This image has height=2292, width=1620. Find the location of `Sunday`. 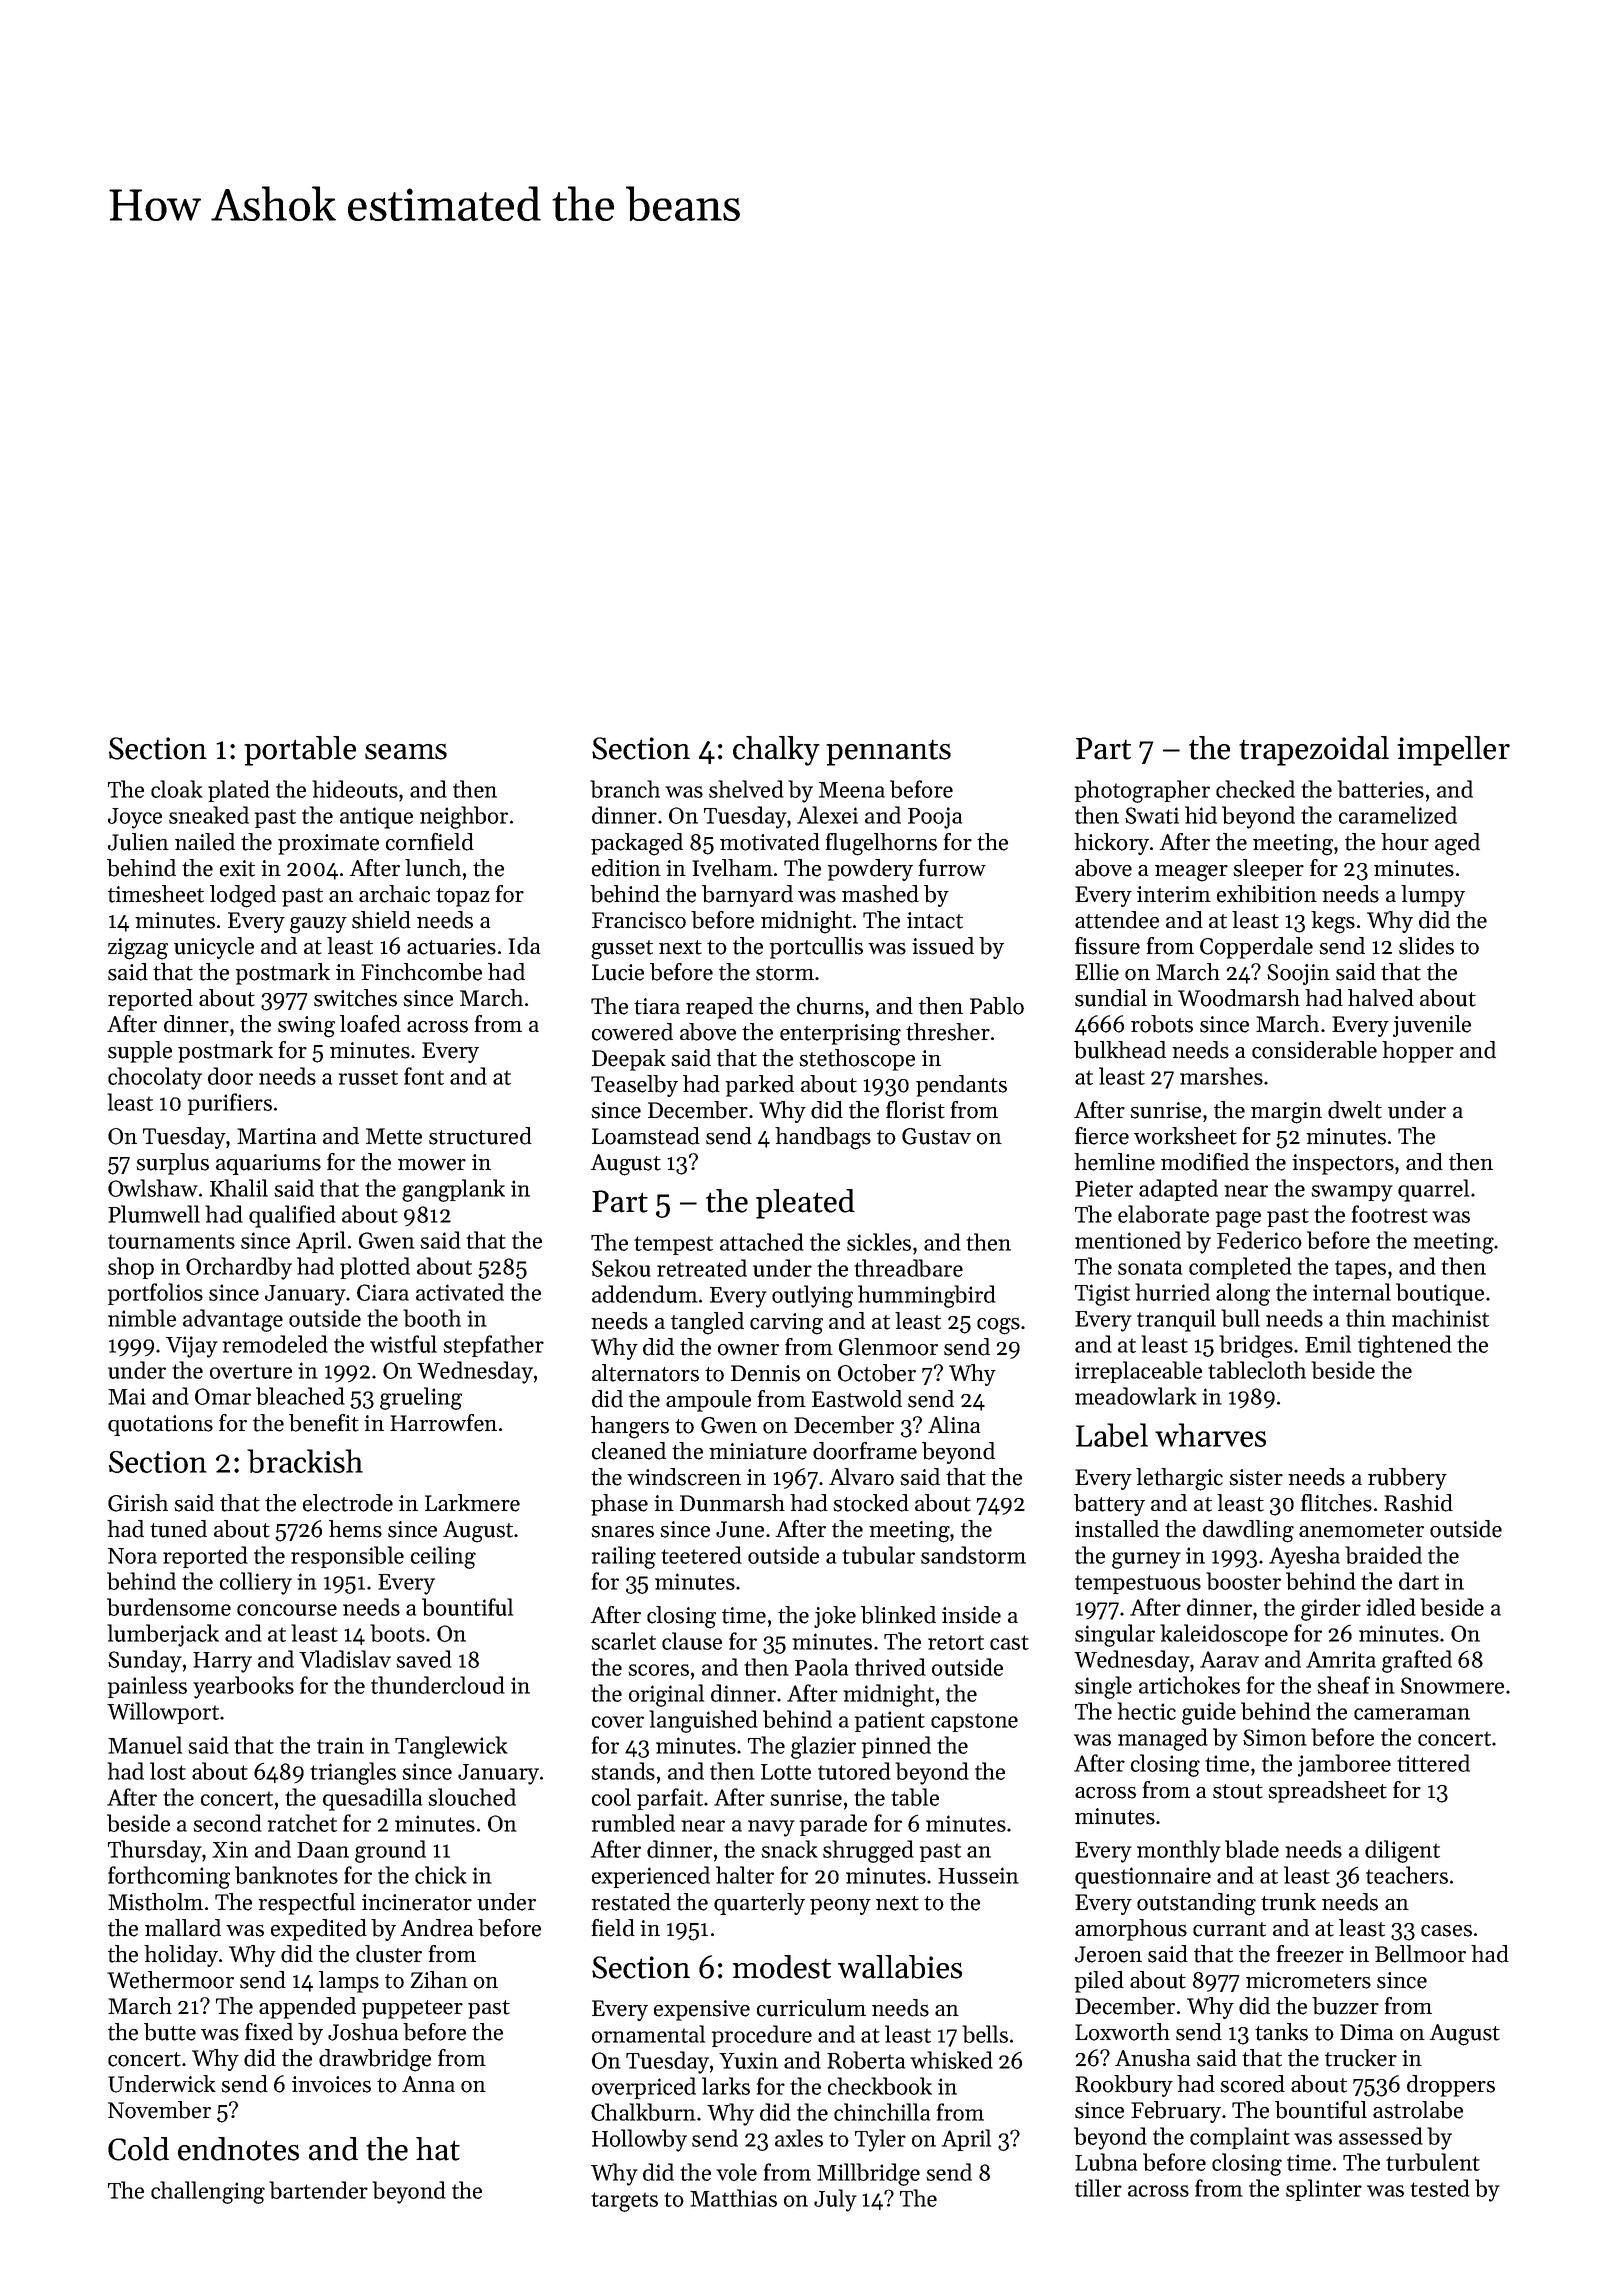

Sunday is located at coordinates (145, 1661).
